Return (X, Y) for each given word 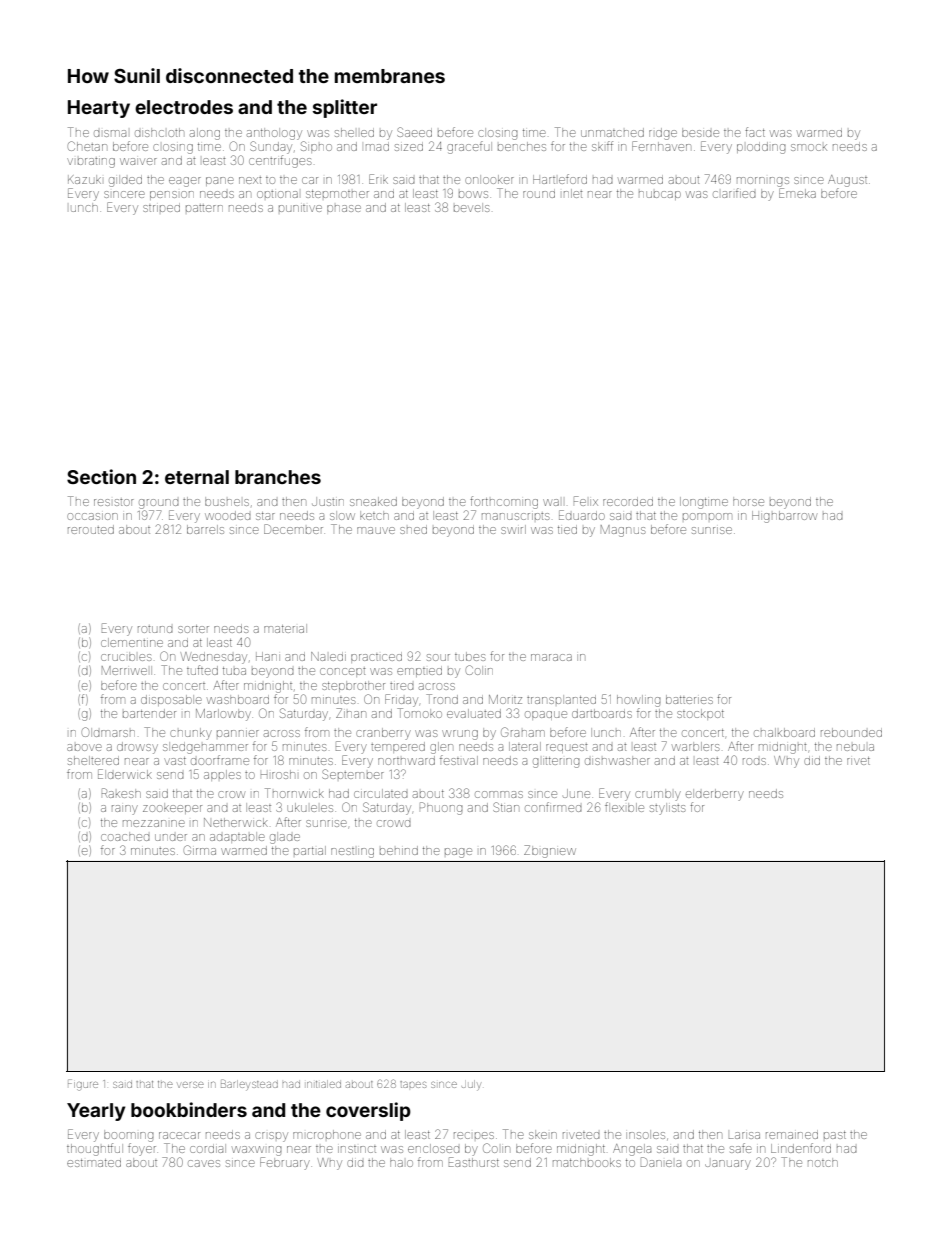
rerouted (91, 529)
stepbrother (353, 686)
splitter (345, 108)
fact (755, 132)
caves (204, 1163)
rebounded (851, 732)
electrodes (184, 107)
